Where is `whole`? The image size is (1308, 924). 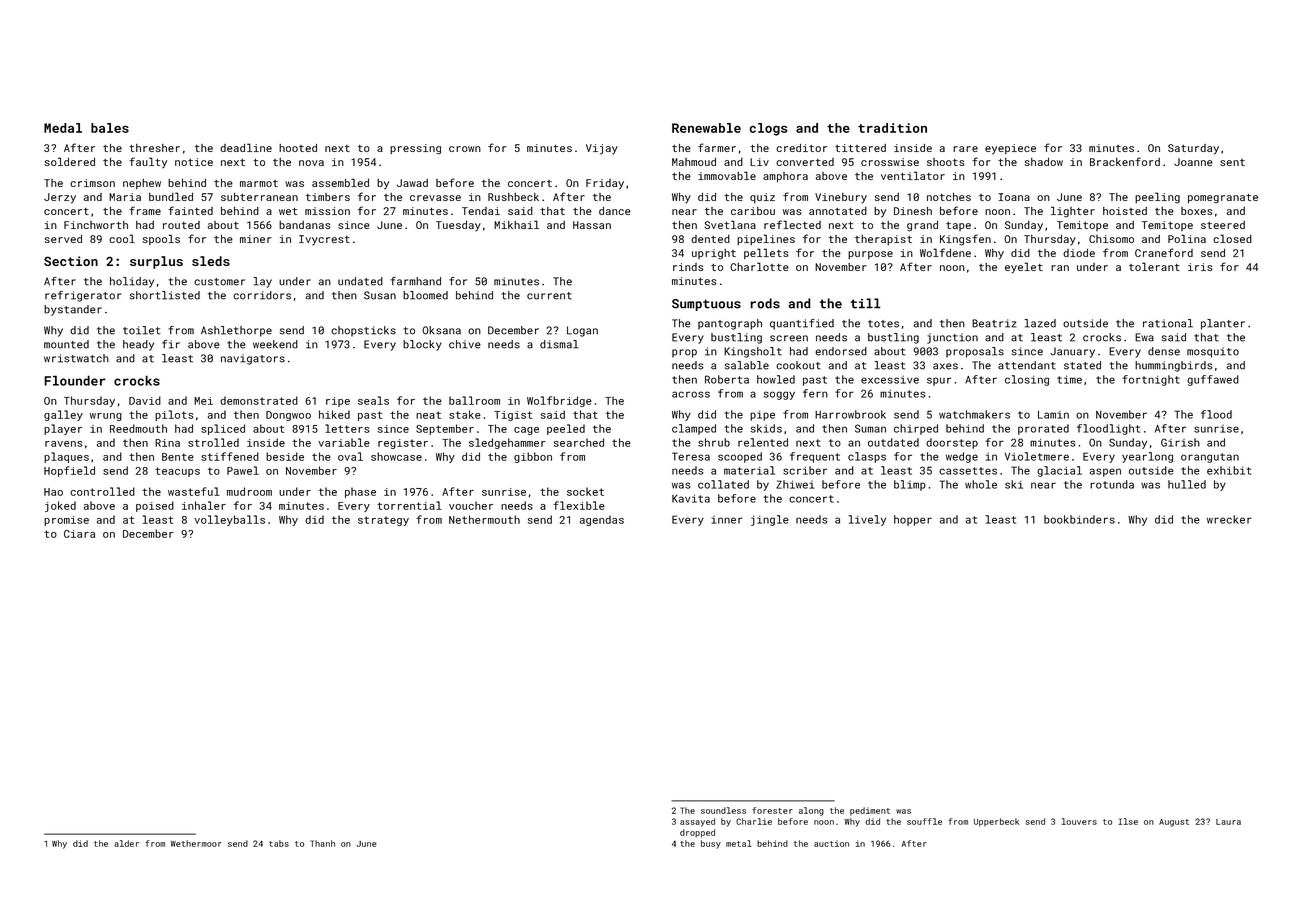 whole is located at coordinates (981, 484).
